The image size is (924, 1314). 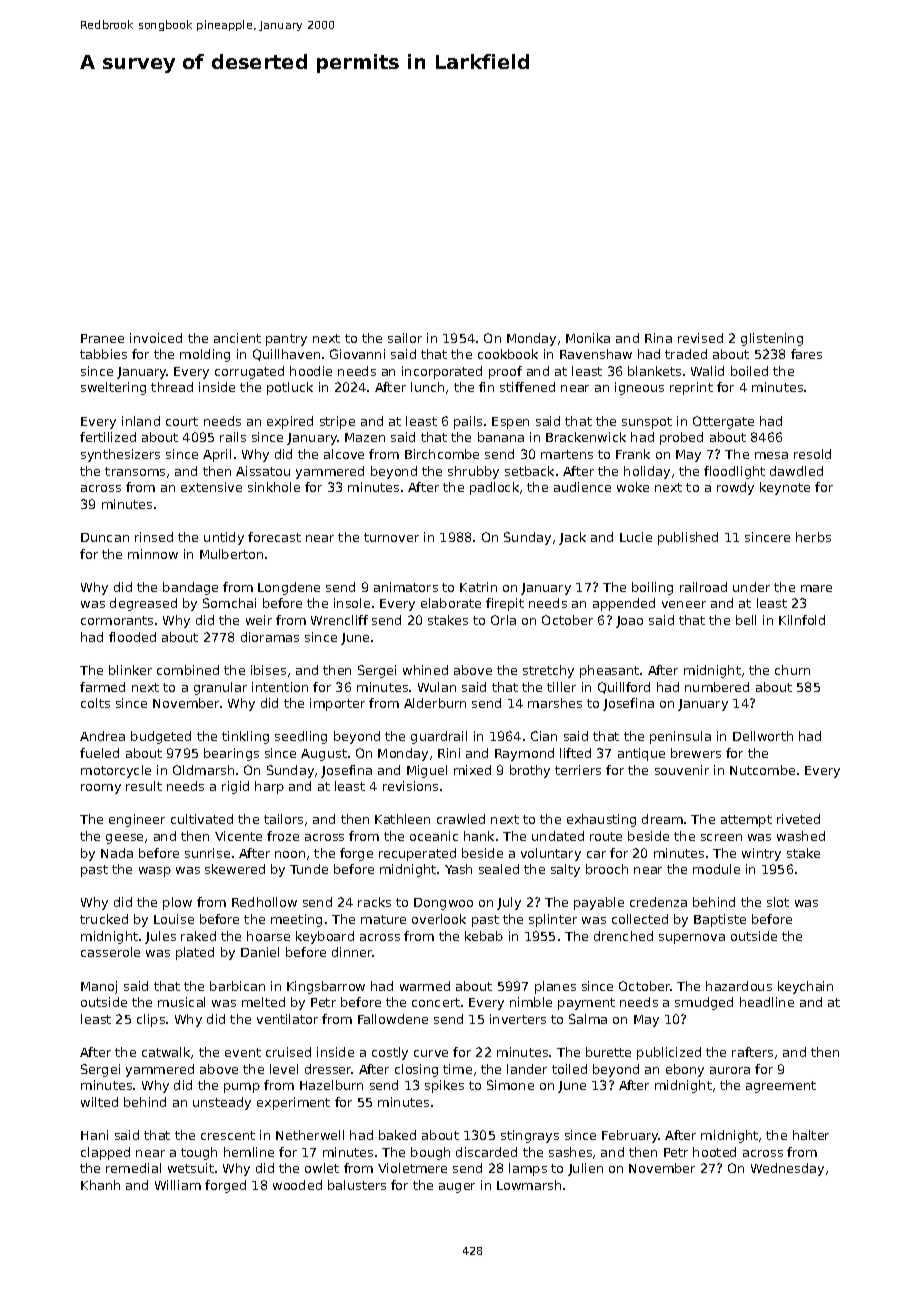 I want to click on Pranee, so click(x=102, y=338).
